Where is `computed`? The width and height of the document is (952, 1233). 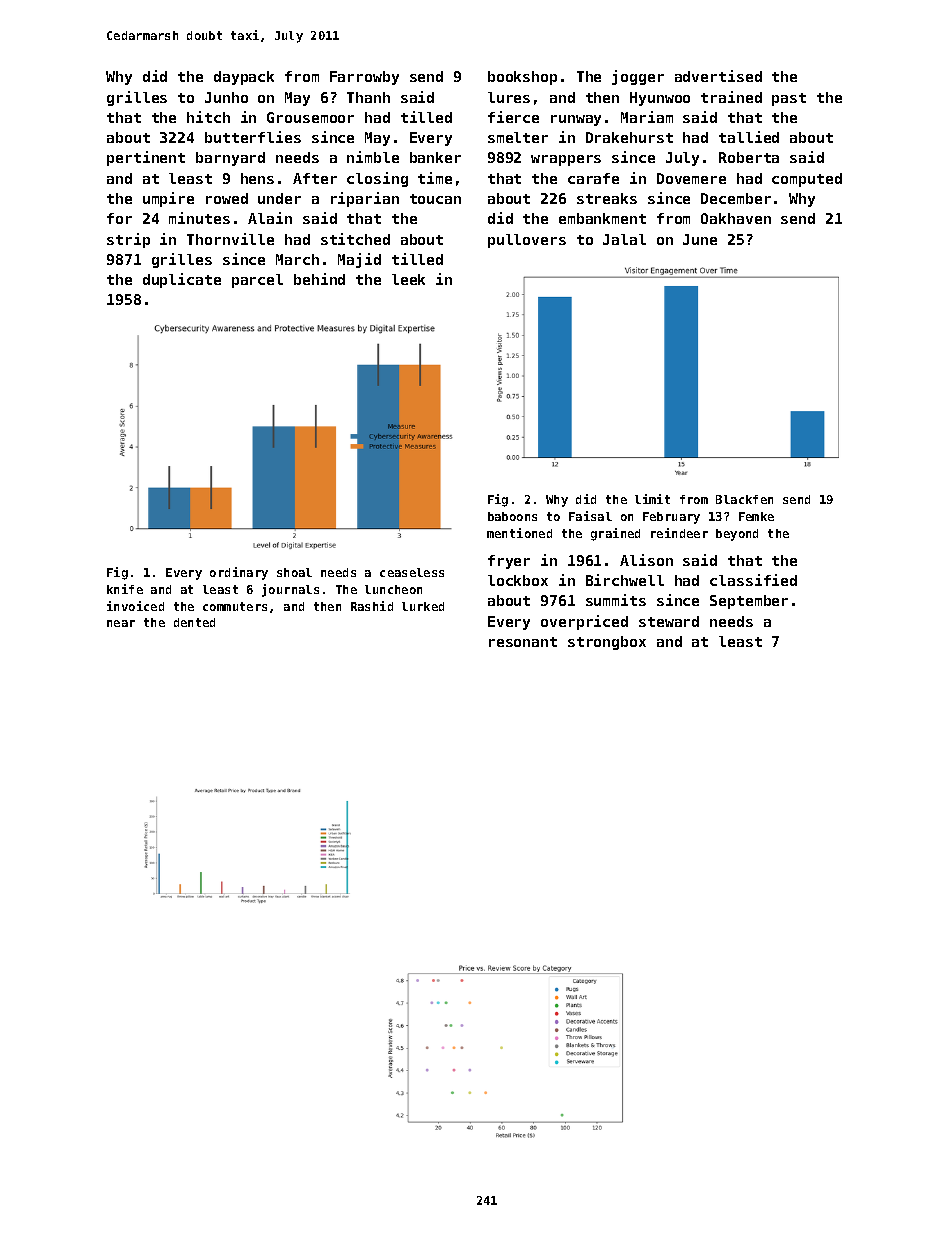 computed is located at coordinates (807, 180).
